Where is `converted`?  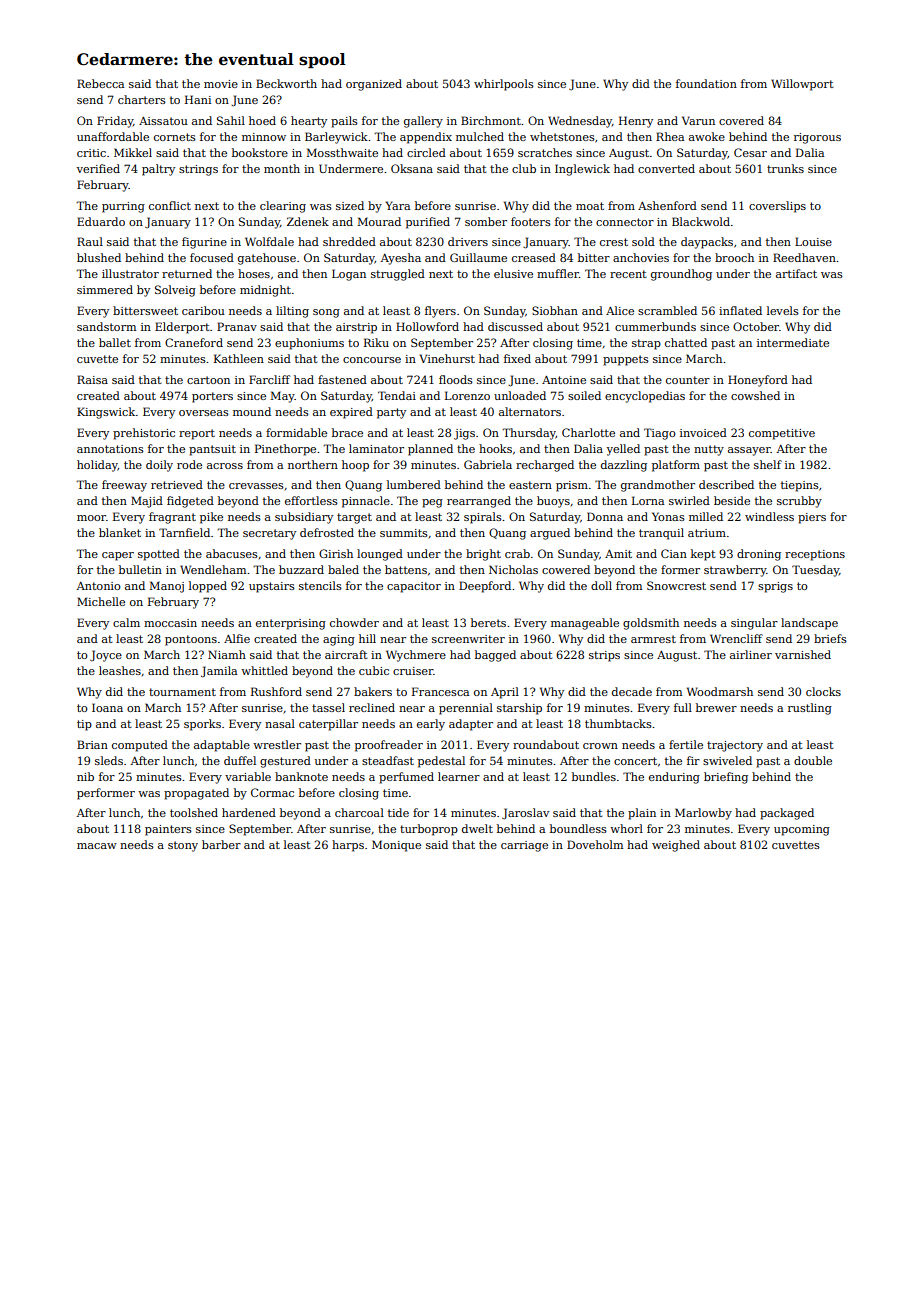
converted is located at coordinates (666, 168).
